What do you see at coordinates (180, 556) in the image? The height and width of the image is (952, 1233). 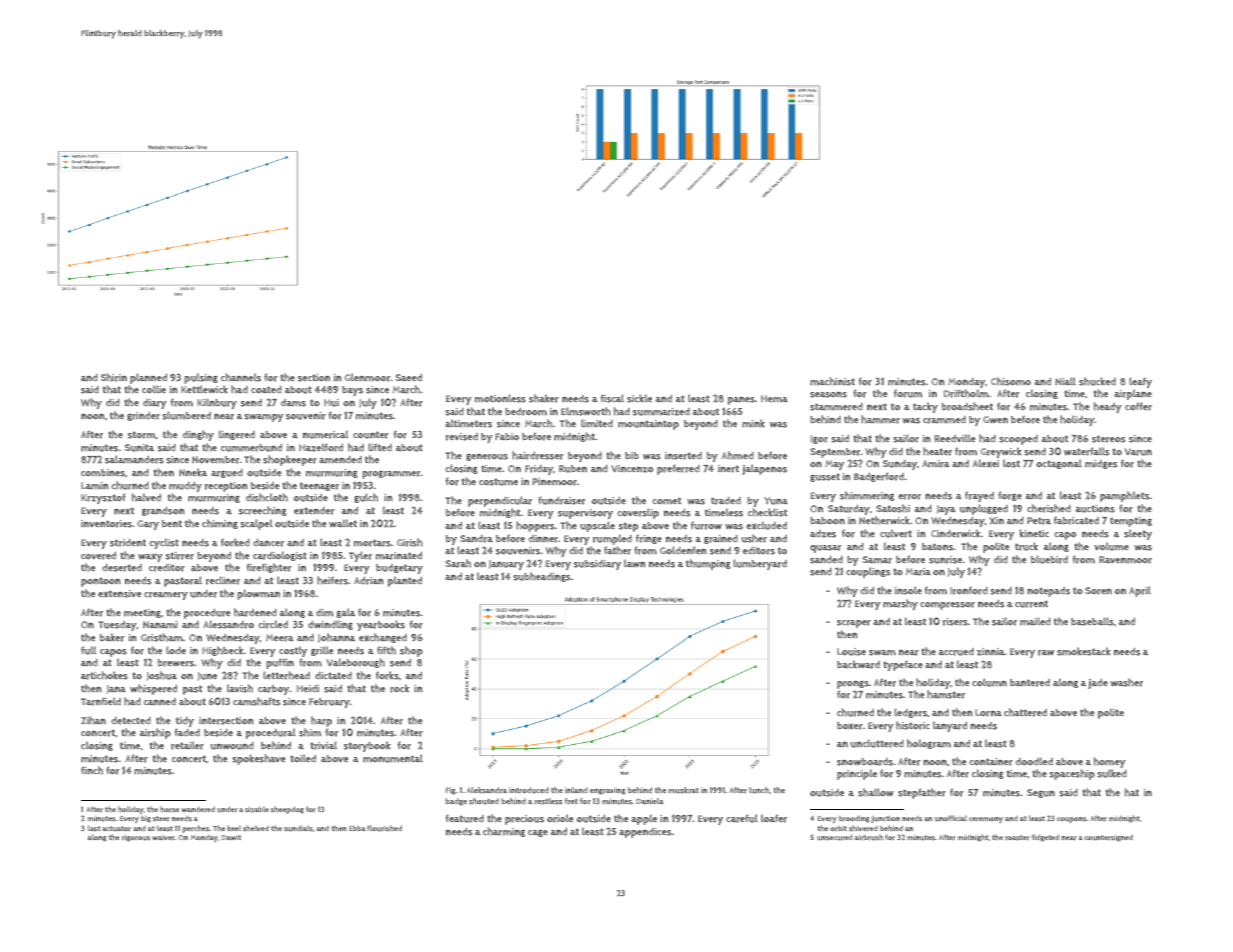 I see `stirrer` at bounding box center [180, 556].
